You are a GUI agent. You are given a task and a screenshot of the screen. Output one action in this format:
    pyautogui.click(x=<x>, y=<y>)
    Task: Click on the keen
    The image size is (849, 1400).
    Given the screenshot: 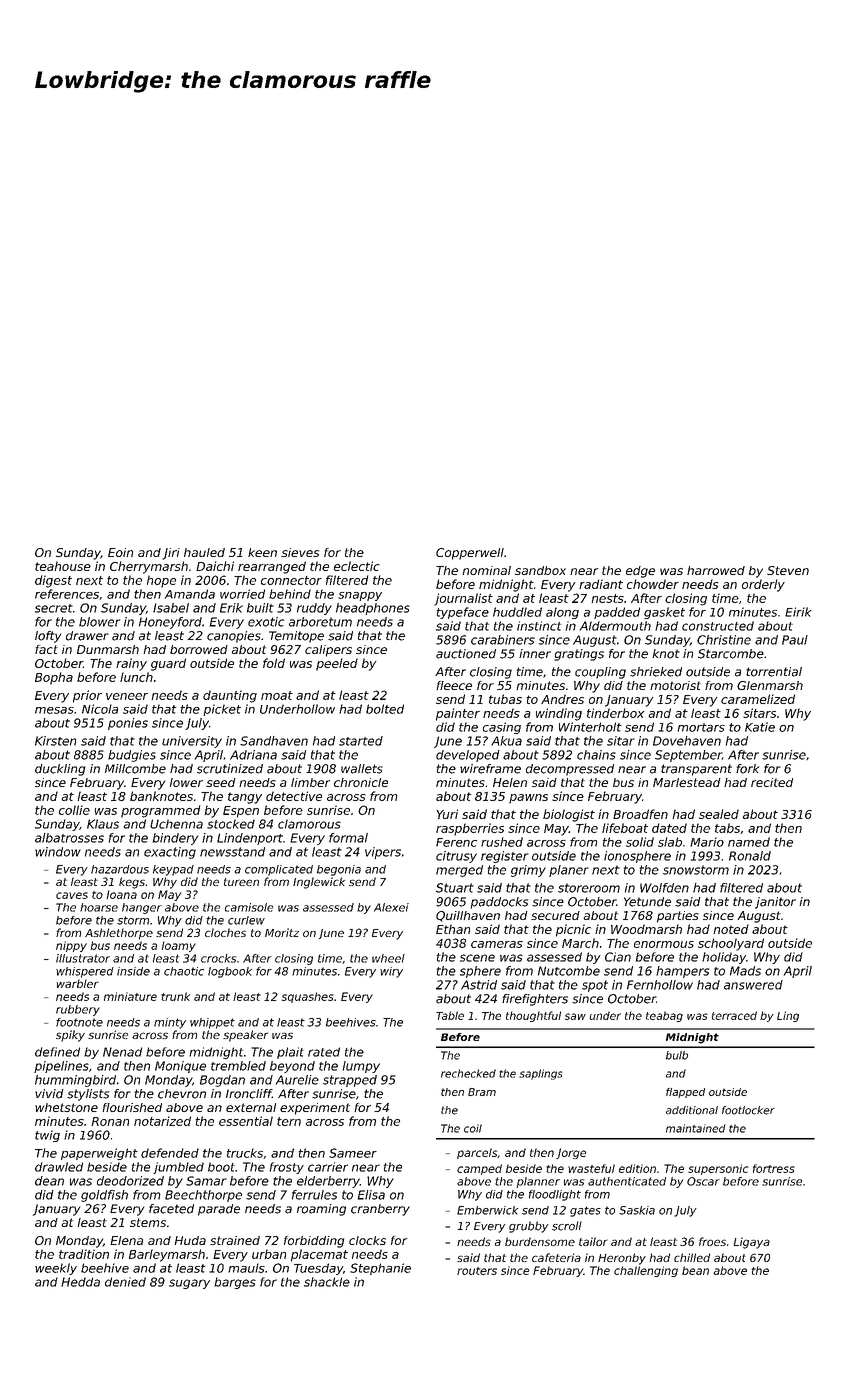 What is the action you would take?
    pyautogui.click(x=262, y=552)
